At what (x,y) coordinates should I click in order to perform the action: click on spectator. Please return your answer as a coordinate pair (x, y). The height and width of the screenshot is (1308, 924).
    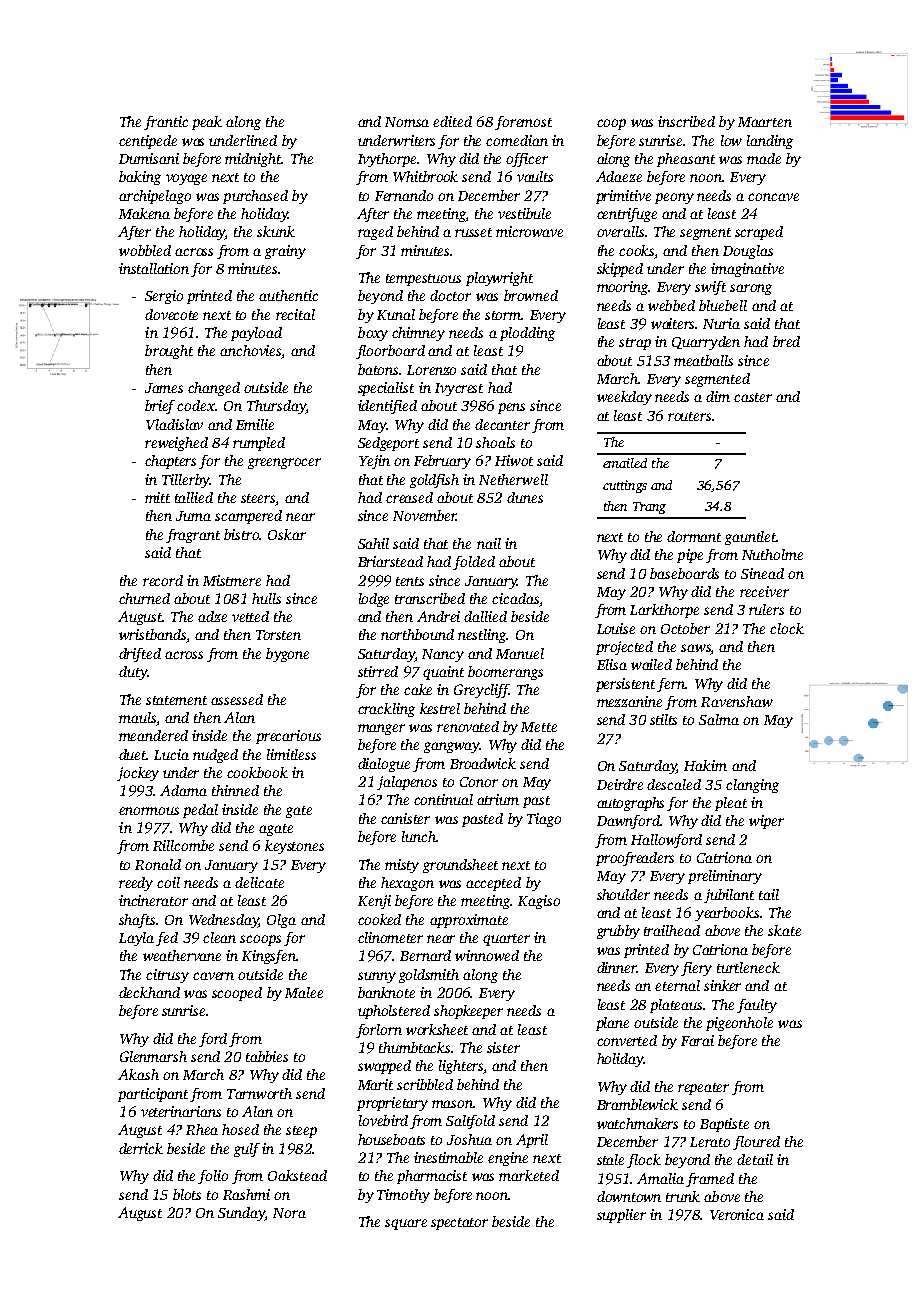
    Looking at the image, I should click on (459, 1224).
